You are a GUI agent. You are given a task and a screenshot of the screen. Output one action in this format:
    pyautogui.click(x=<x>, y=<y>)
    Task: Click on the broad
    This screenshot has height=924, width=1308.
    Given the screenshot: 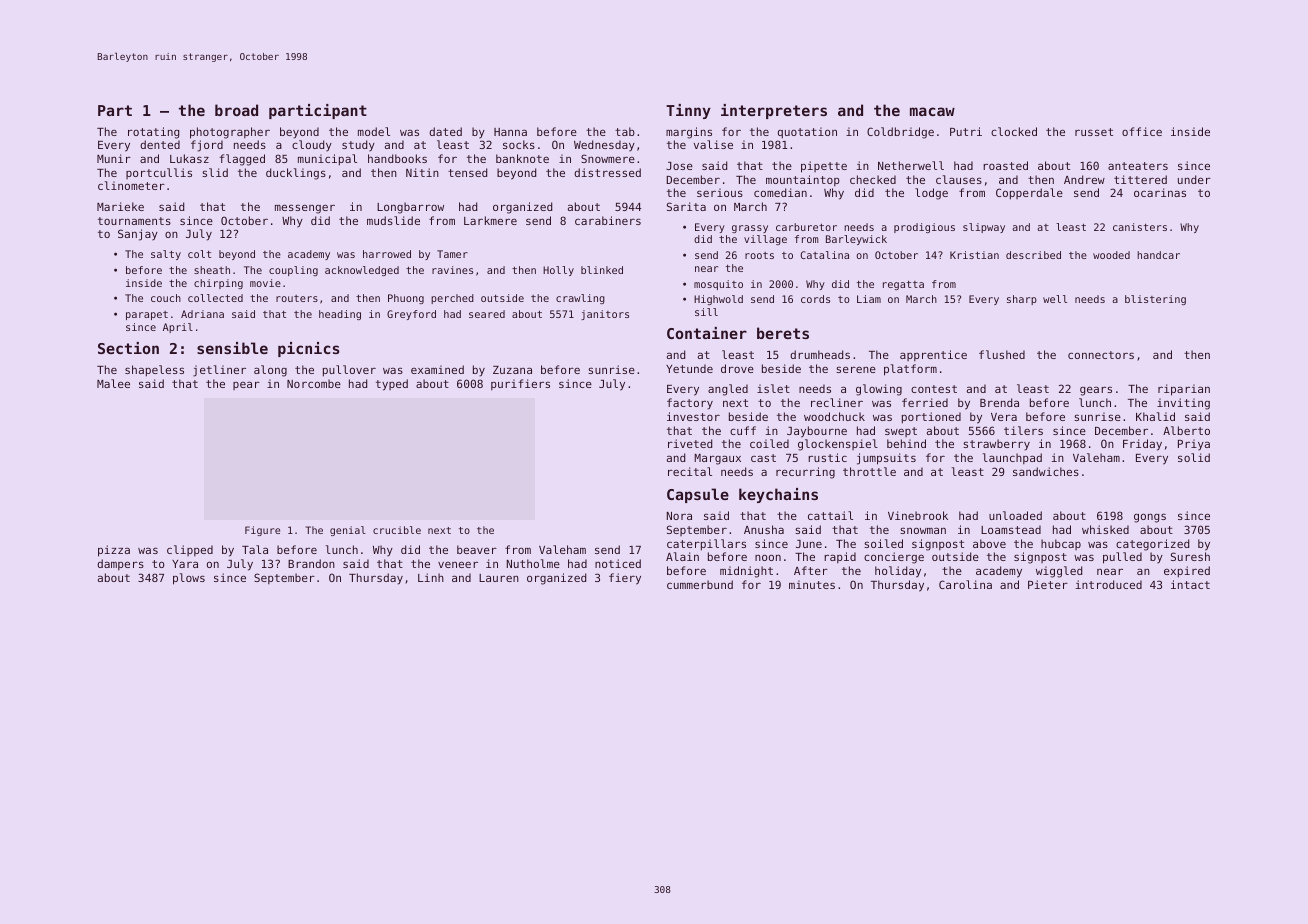 What is the action you would take?
    pyautogui.click(x=236, y=110)
